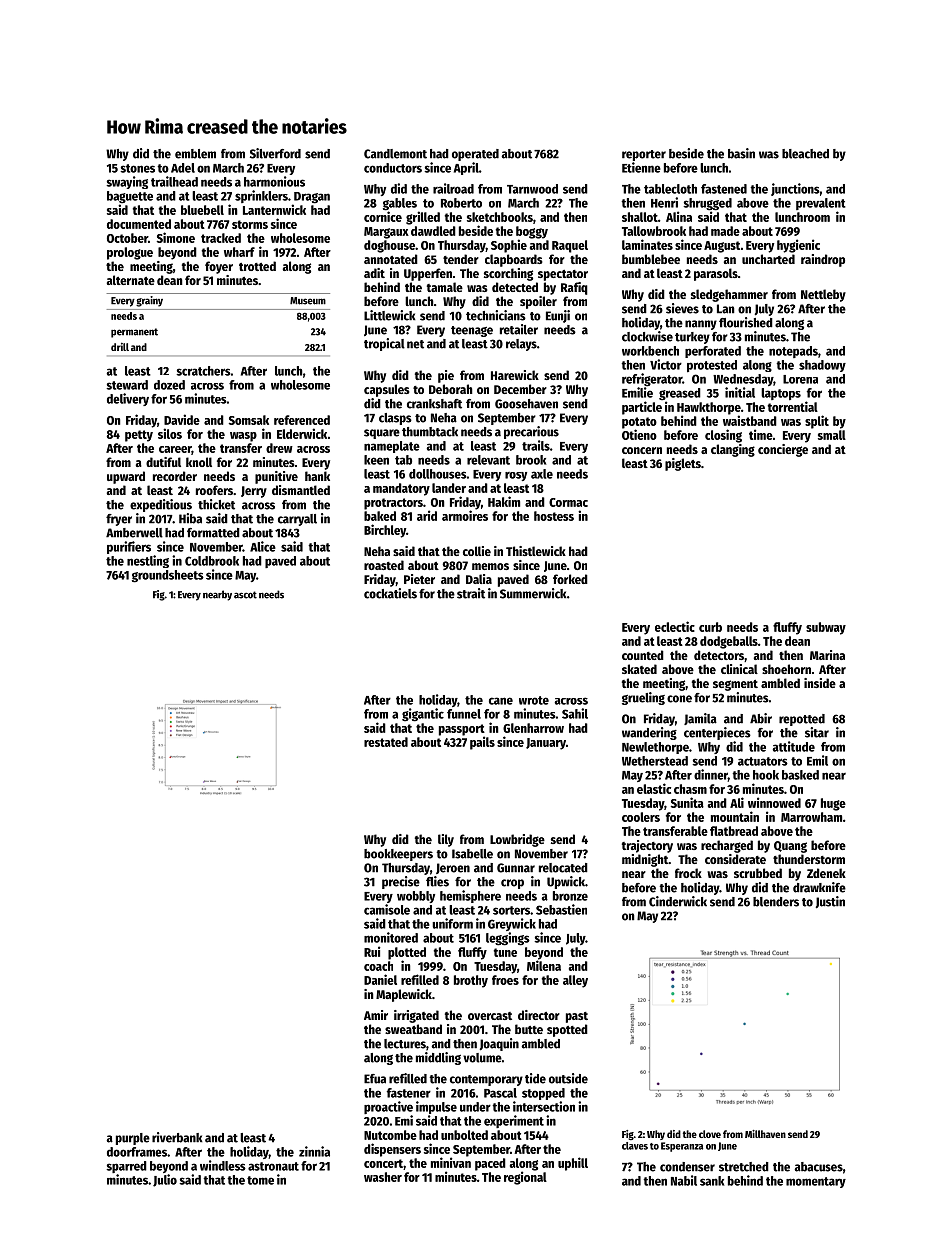 This document has height=1233, width=952. I want to click on riverbank, so click(177, 1137).
